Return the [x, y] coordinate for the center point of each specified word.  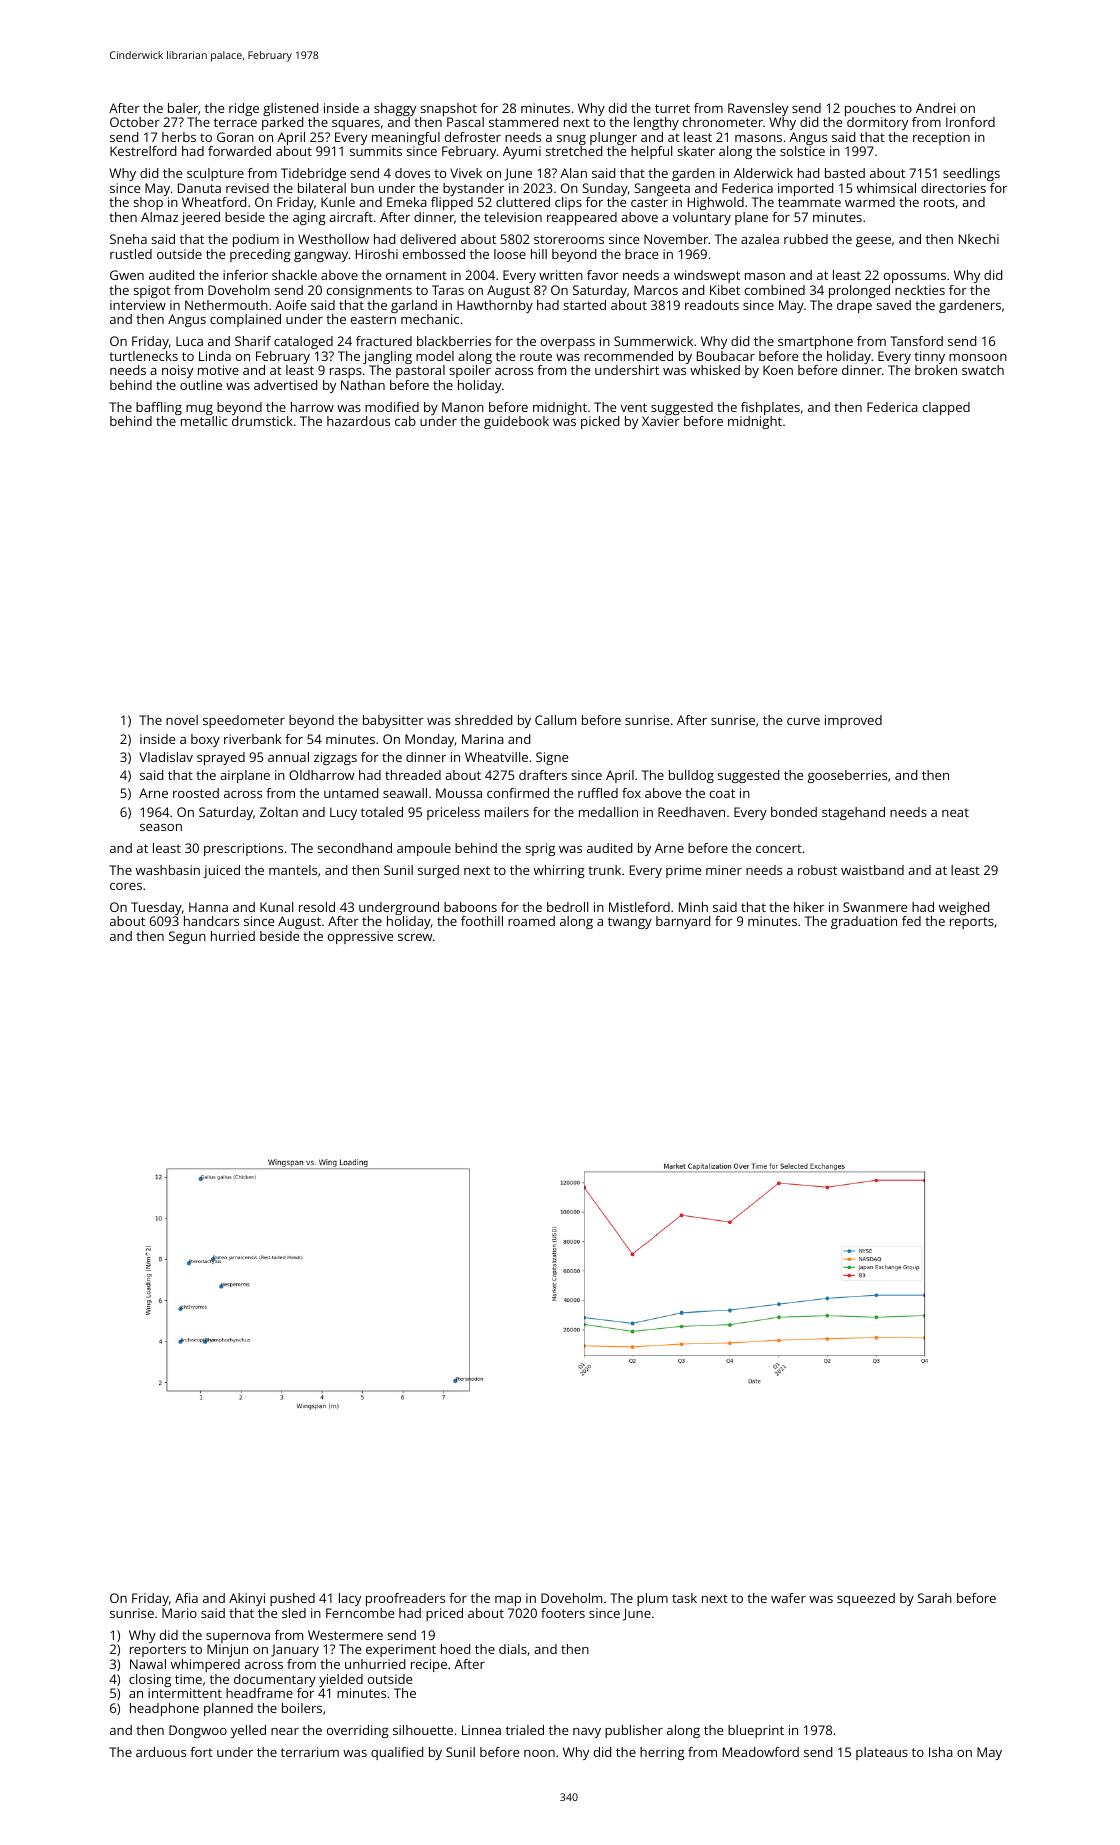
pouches [870, 109]
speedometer [244, 721]
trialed [525, 1730]
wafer [788, 1598]
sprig [540, 849]
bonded [794, 812]
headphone [164, 1709]
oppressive [360, 937]
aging [309, 218]
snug [571, 140]
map [508, 1601]
